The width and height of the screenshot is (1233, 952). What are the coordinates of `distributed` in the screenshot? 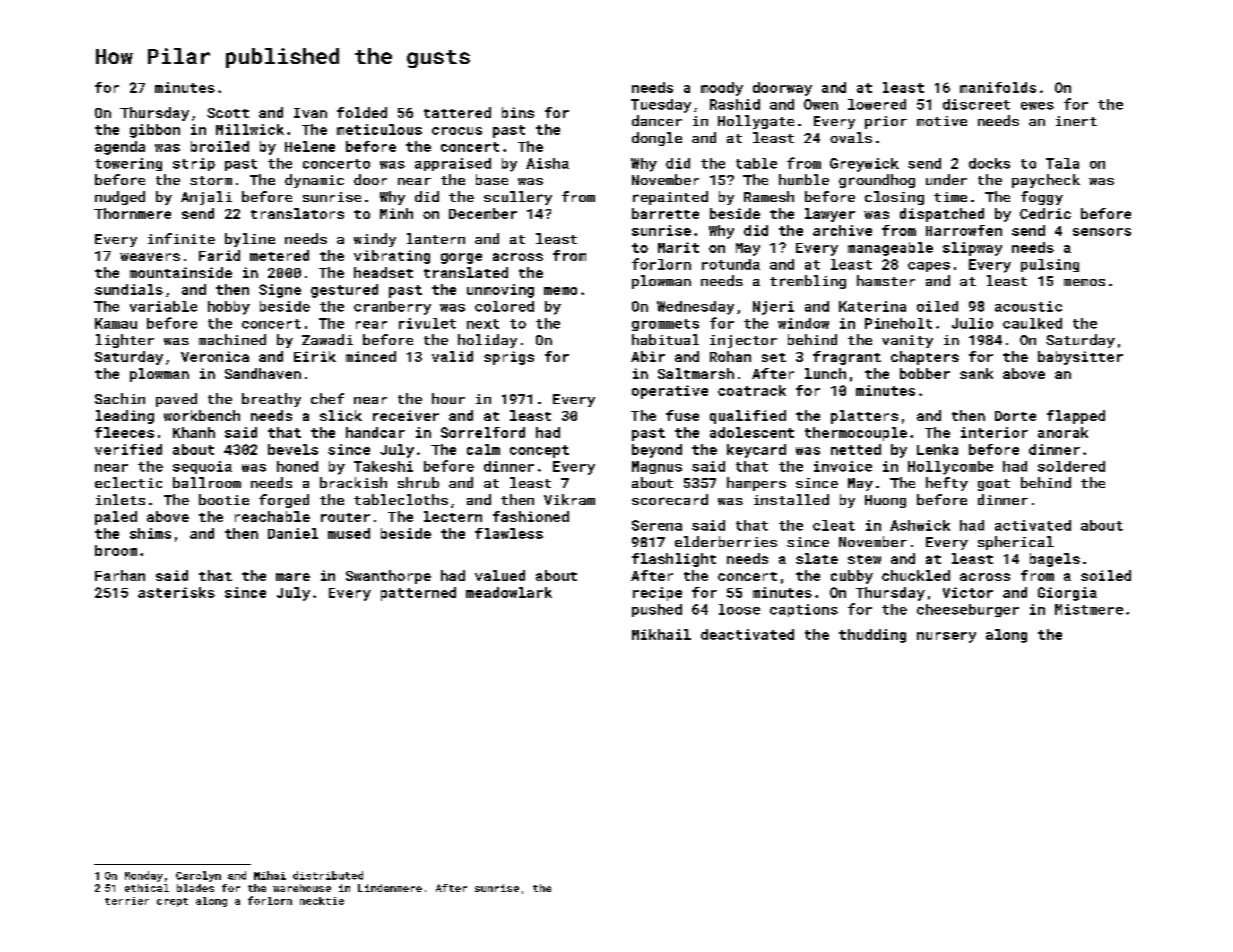 It's located at (328, 875).
